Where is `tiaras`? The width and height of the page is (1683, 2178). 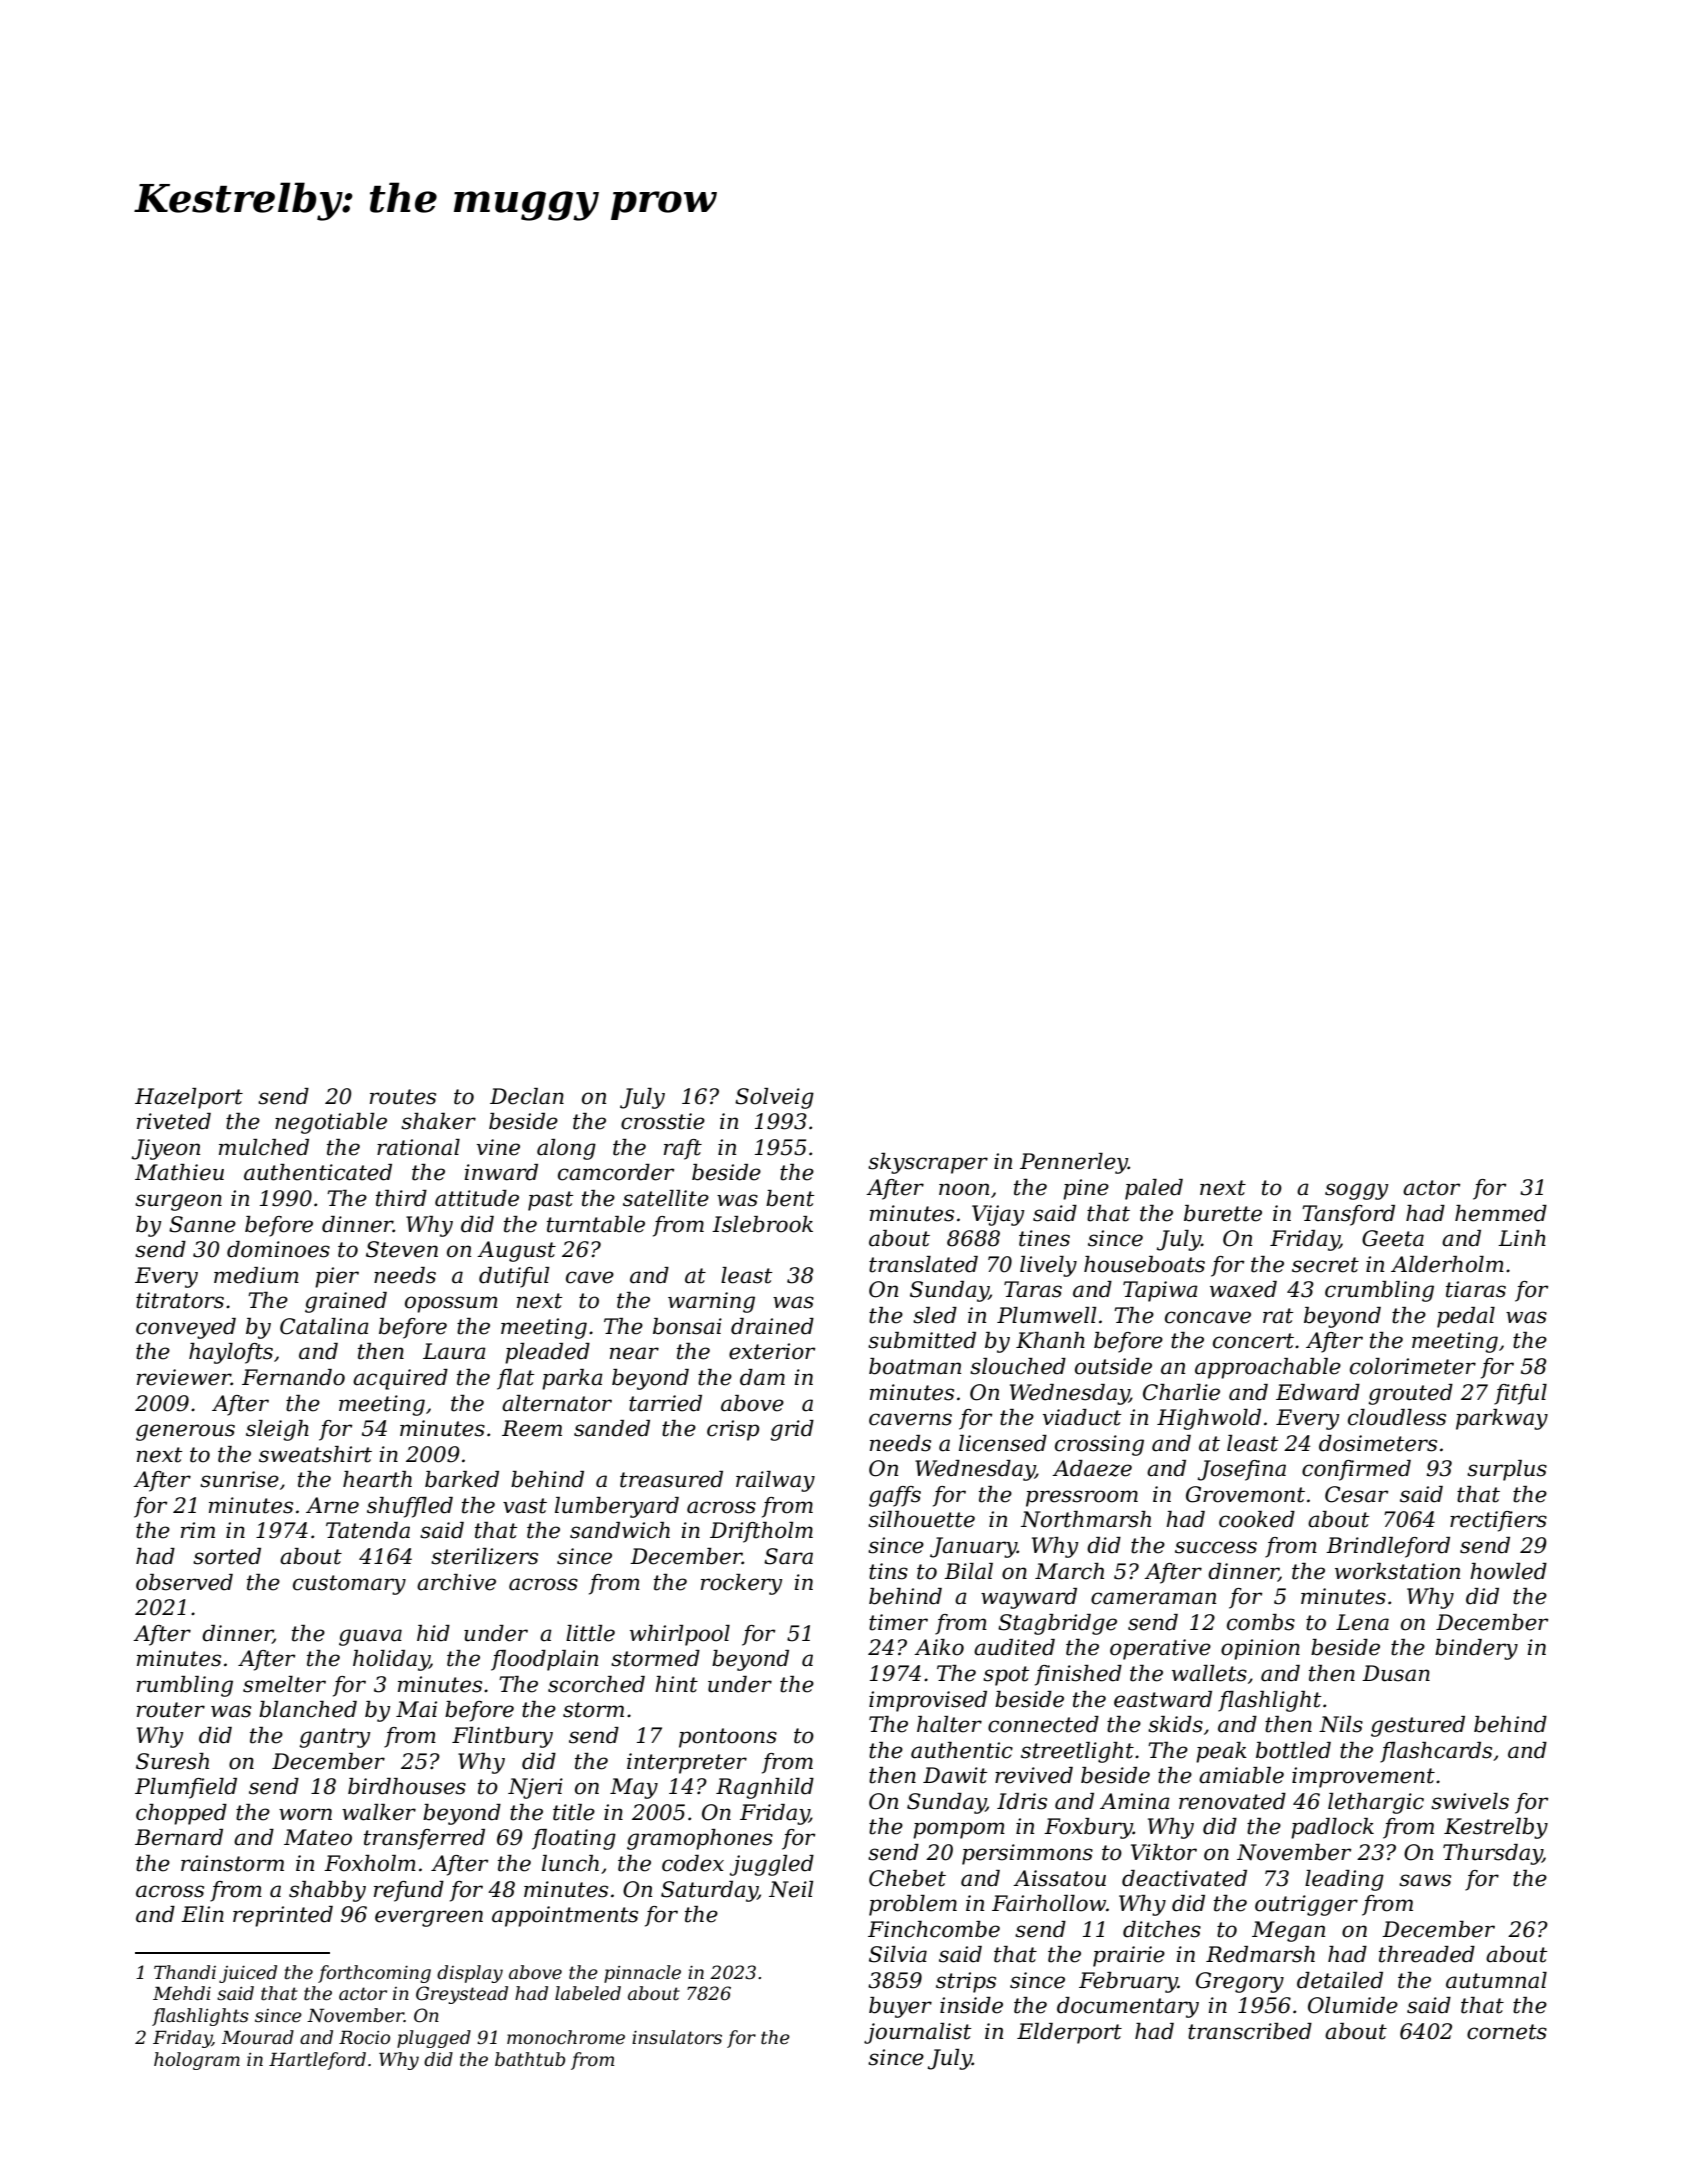
tiaras is located at coordinates (1476, 1289).
